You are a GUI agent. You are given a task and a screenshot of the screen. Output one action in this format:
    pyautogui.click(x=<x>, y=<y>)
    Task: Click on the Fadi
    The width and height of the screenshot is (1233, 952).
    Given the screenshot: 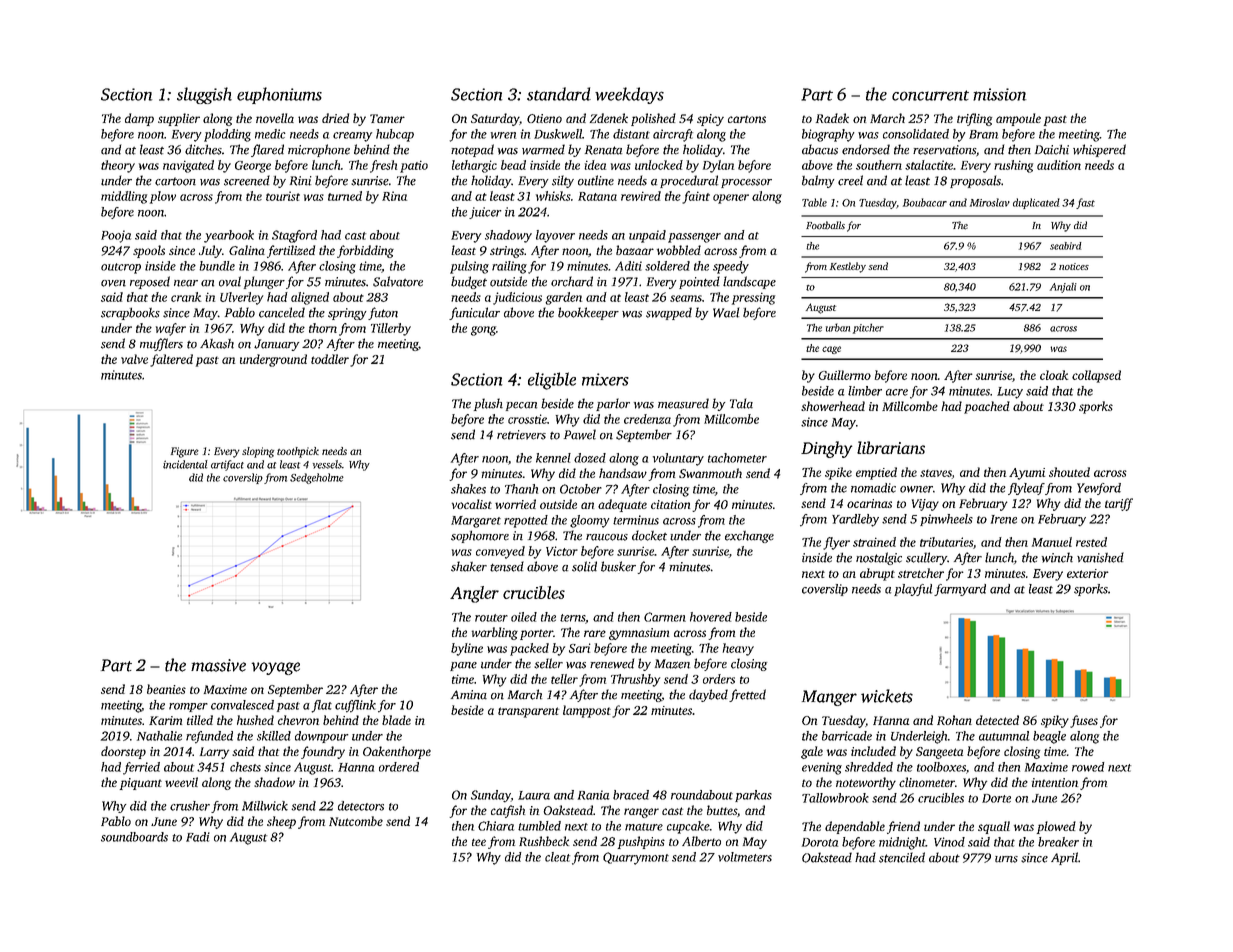 What is the action you would take?
    pyautogui.click(x=198, y=837)
